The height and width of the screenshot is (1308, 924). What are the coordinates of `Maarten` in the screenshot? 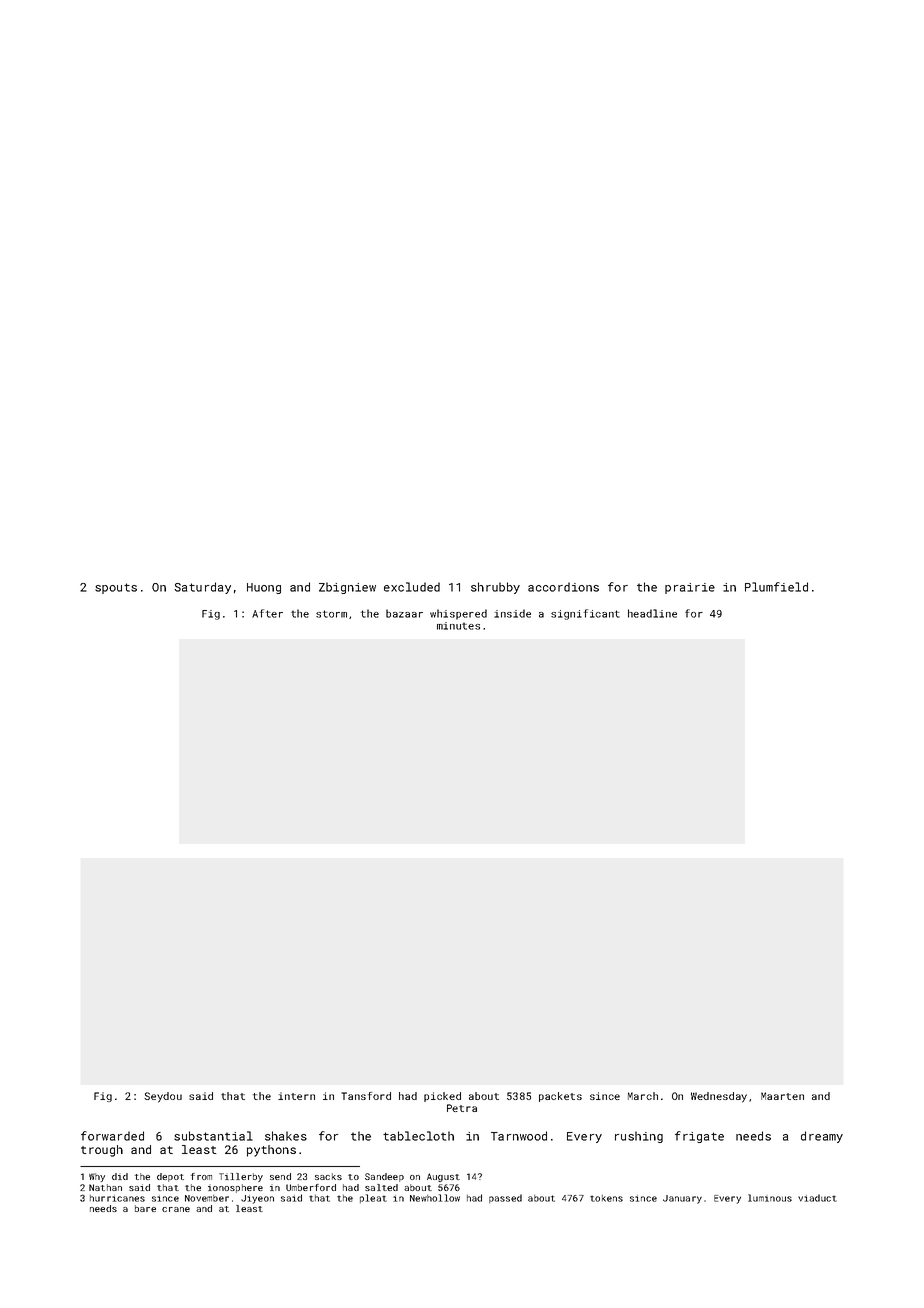 It's located at (782, 1096).
